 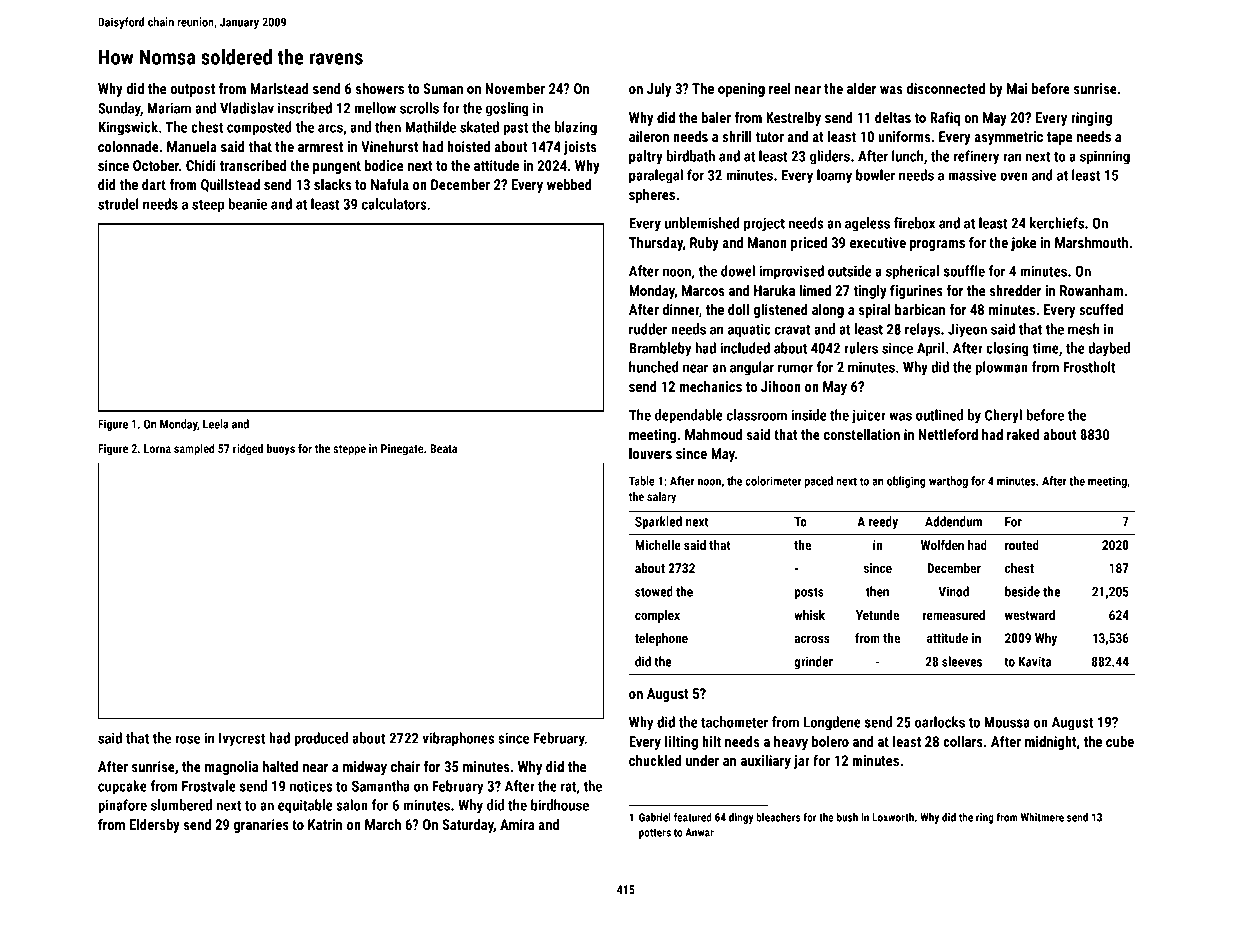 What do you see at coordinates (813, 662) in the screenshot?
I see `grinder` at bounding box center [813, 662].
